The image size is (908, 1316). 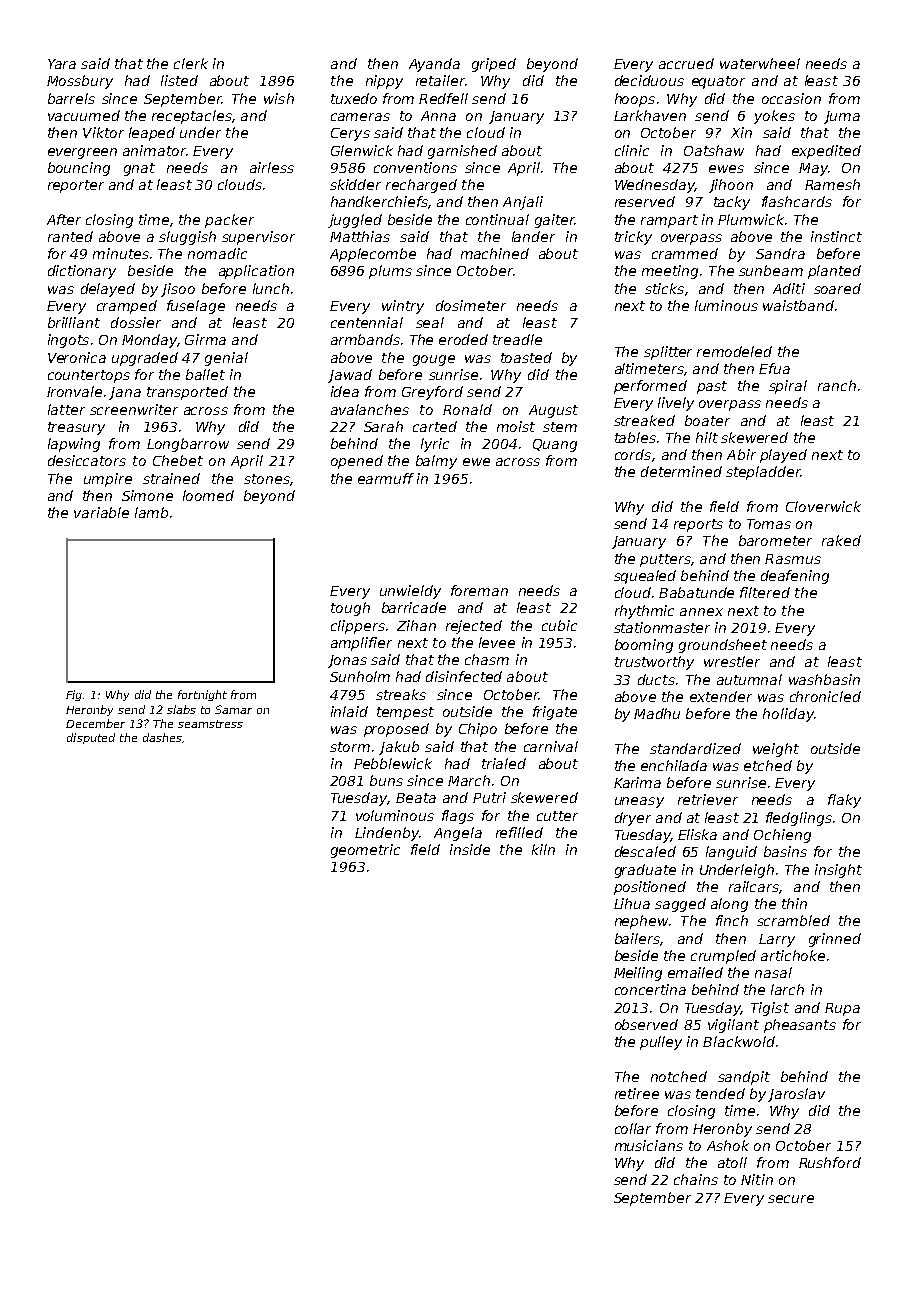 I want to click on geometric, so click(x=365, y=851).
